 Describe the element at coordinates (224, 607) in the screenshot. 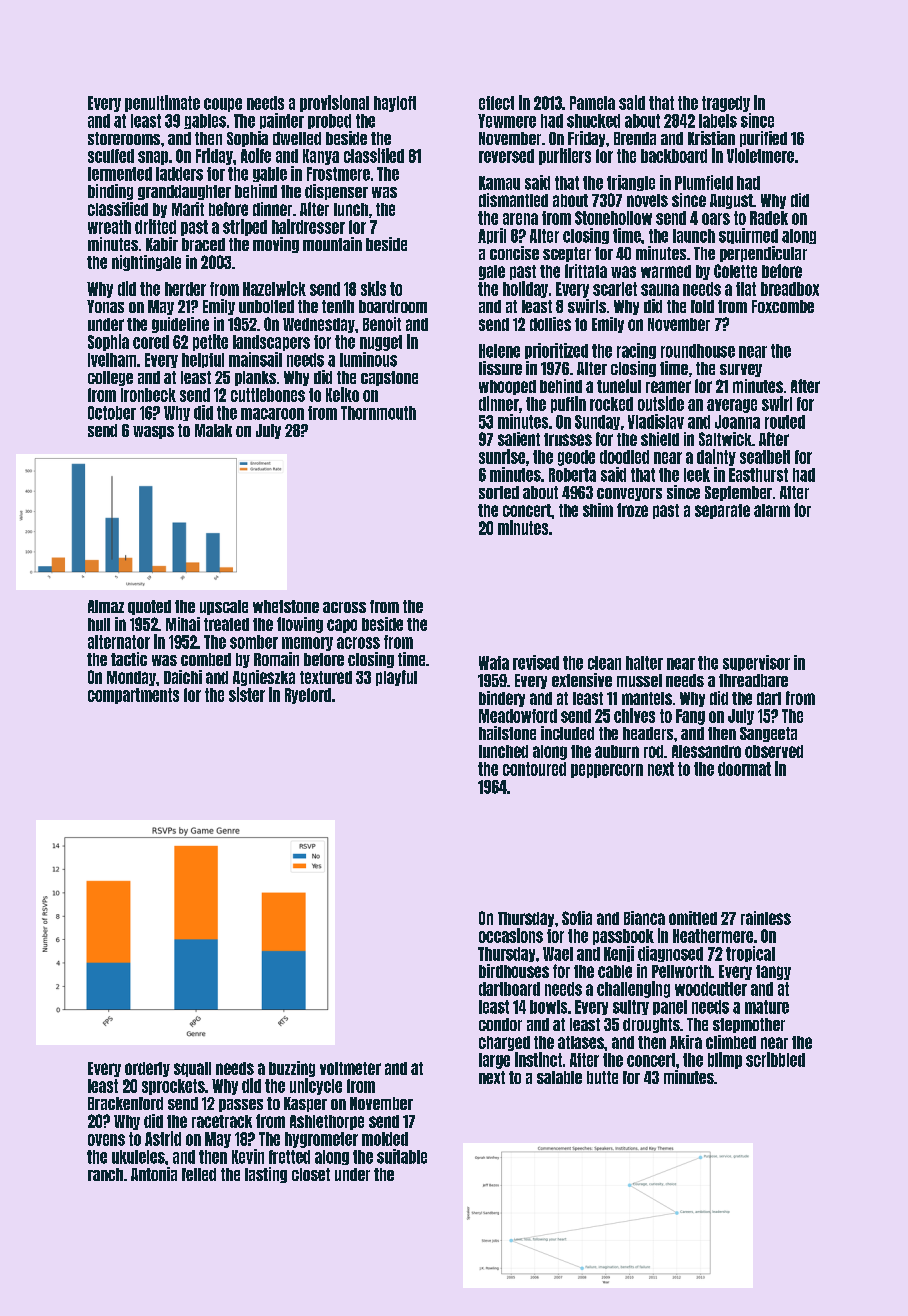

I see `upscale` at that location.
